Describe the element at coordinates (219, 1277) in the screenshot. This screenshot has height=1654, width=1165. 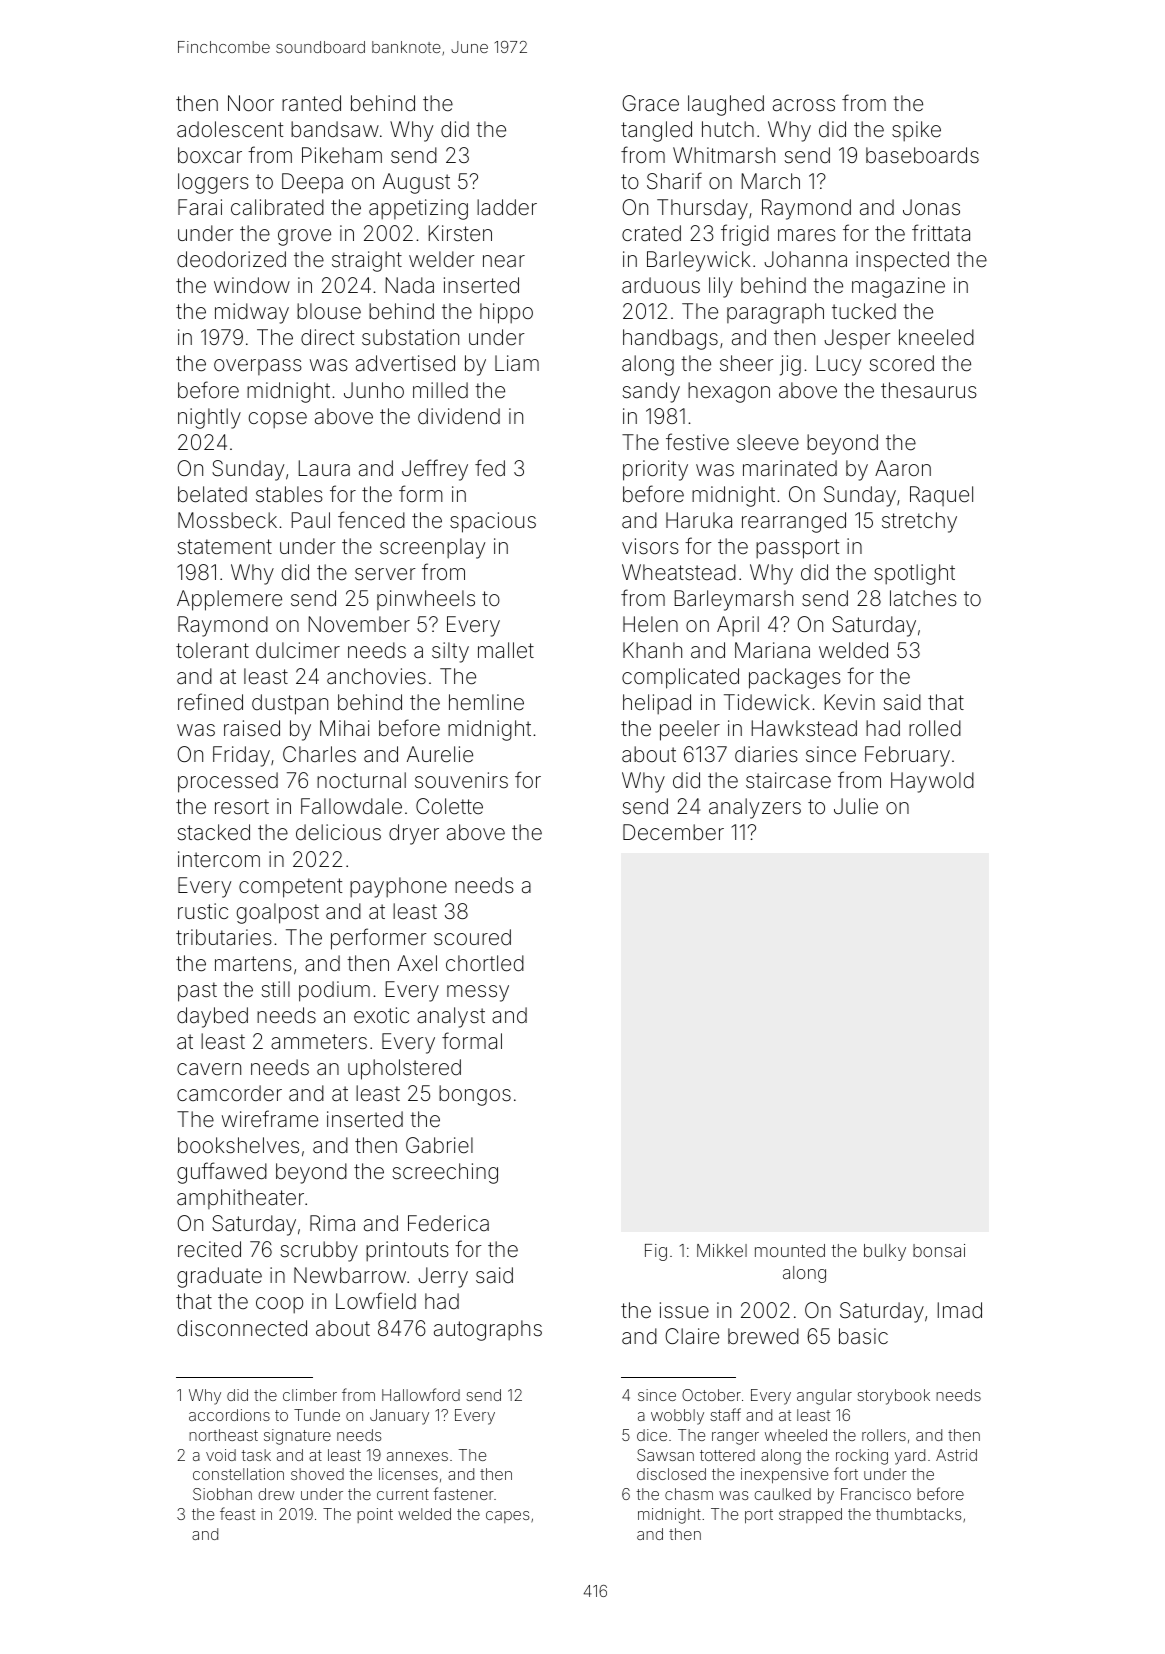
I see `graduate` at that location.
